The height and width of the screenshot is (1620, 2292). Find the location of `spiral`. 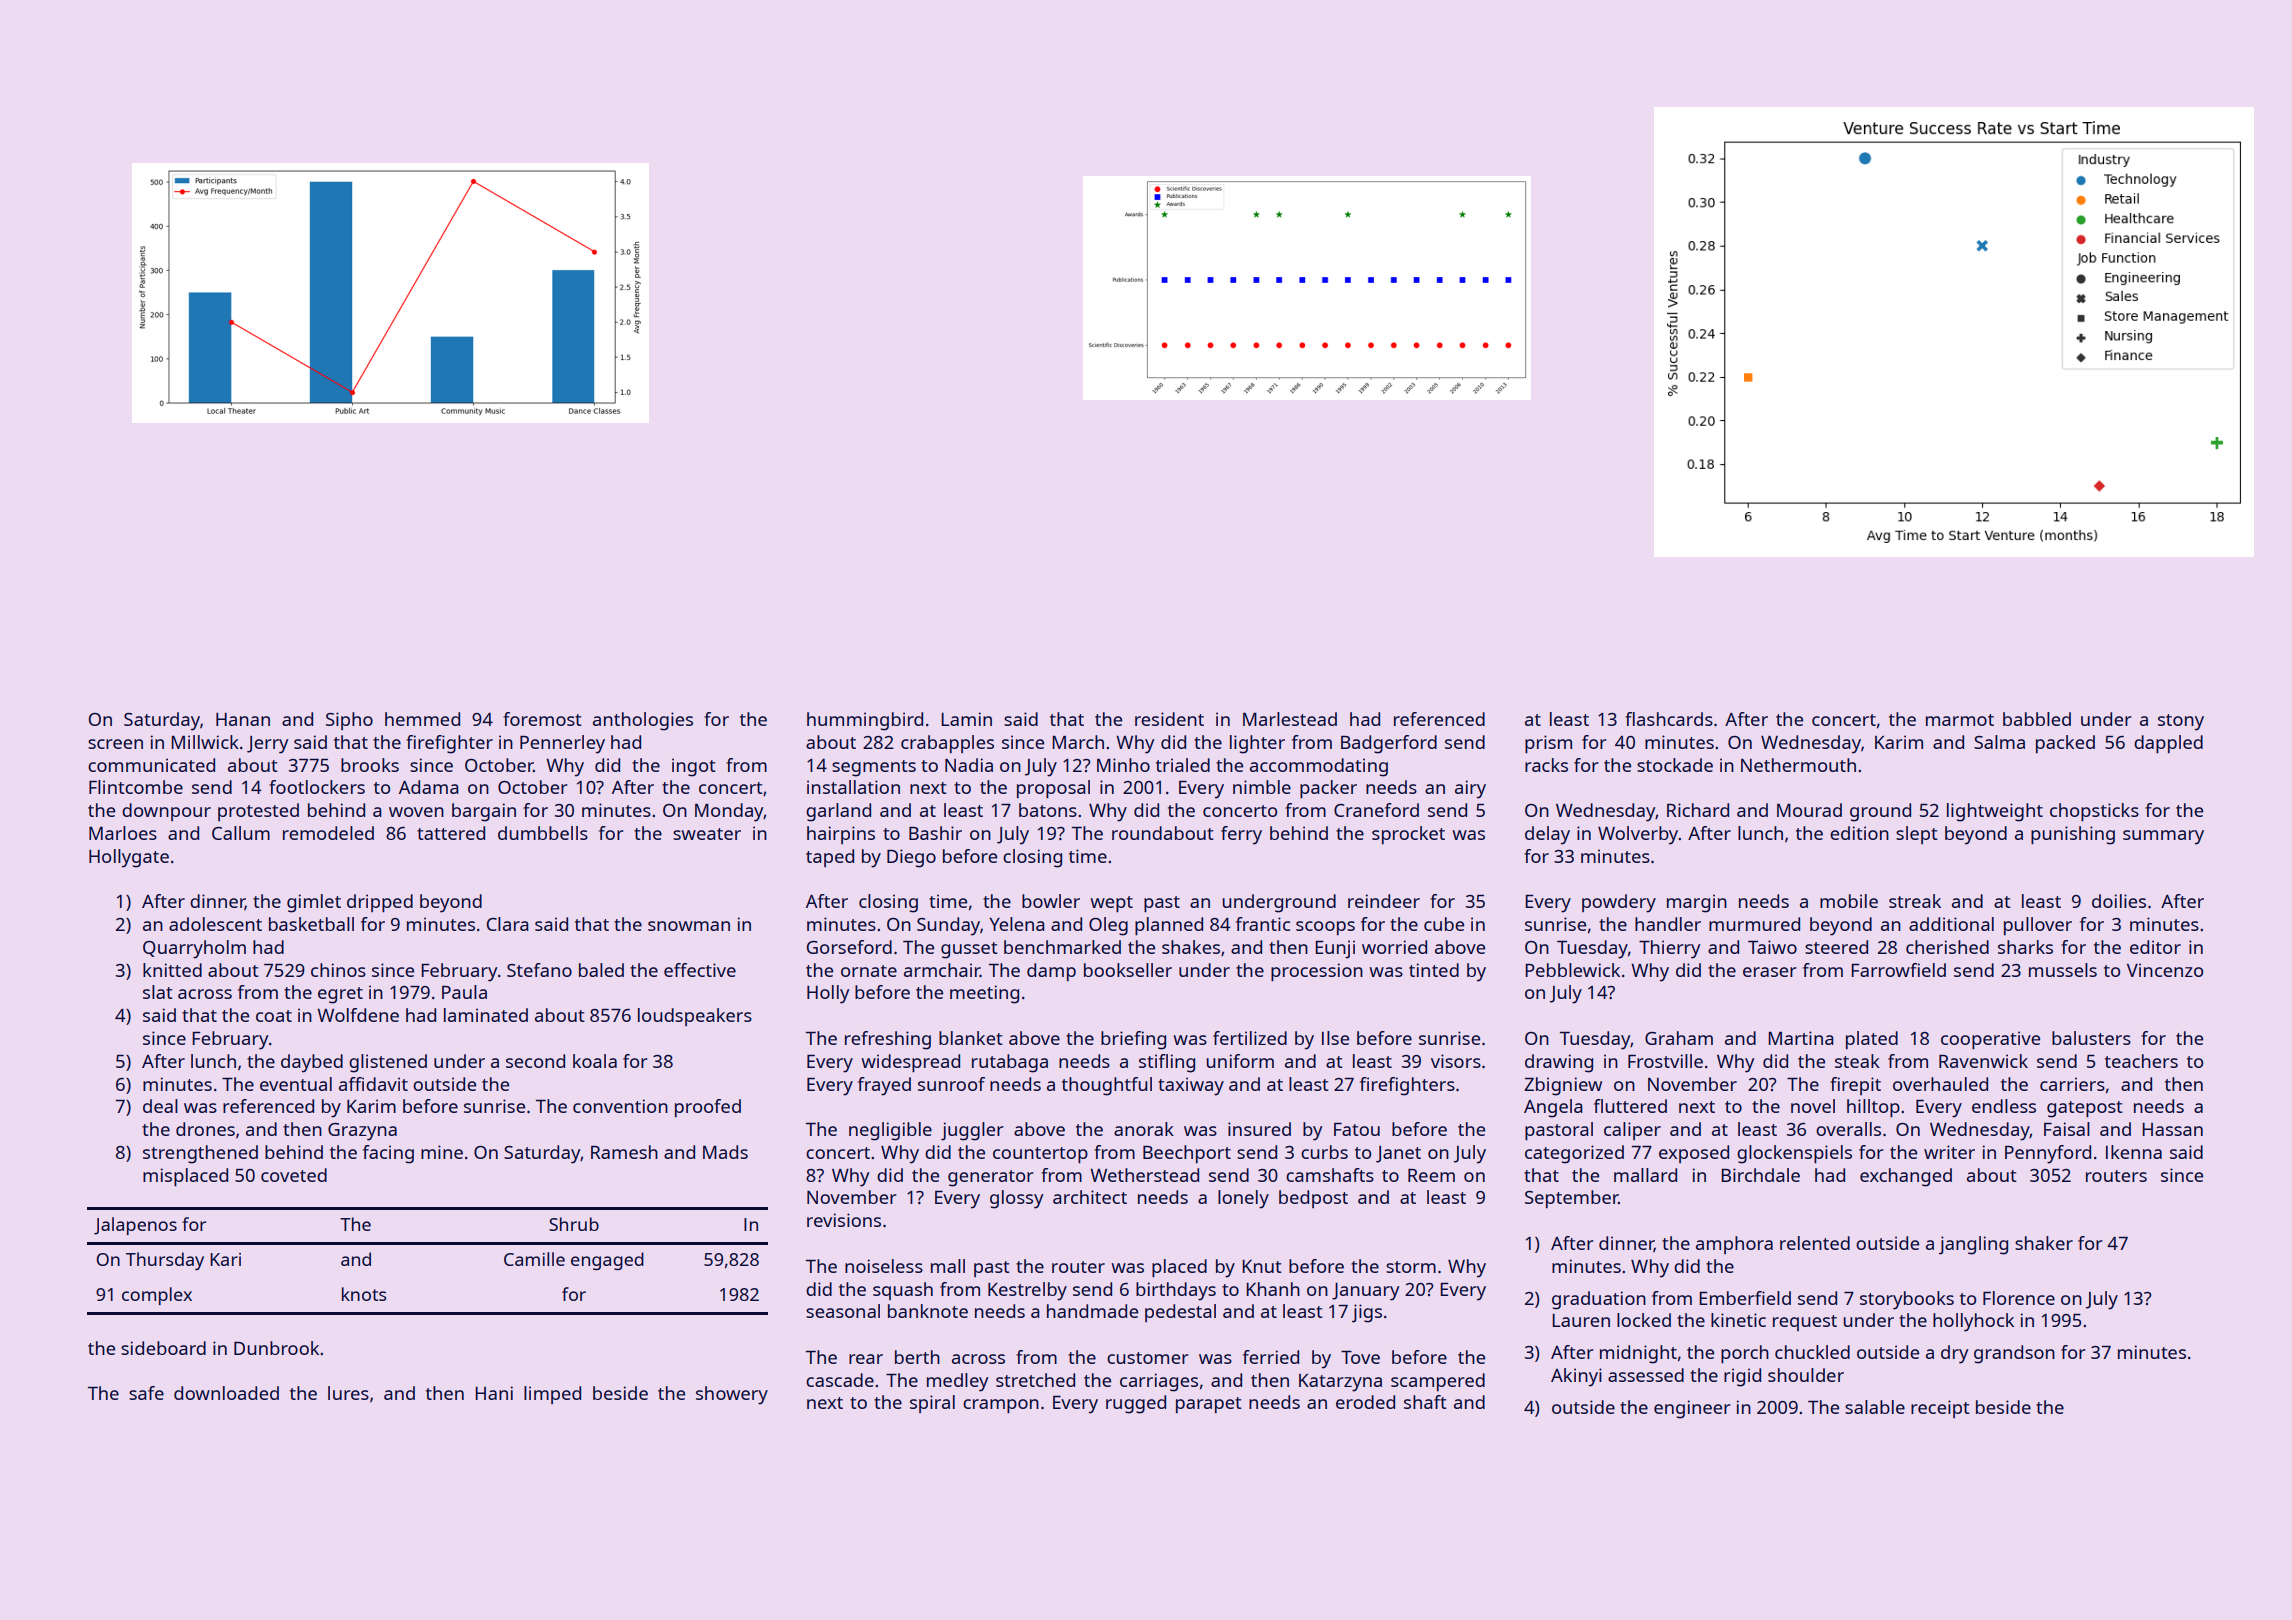

spiral is located at coordinates (932, 1404).
